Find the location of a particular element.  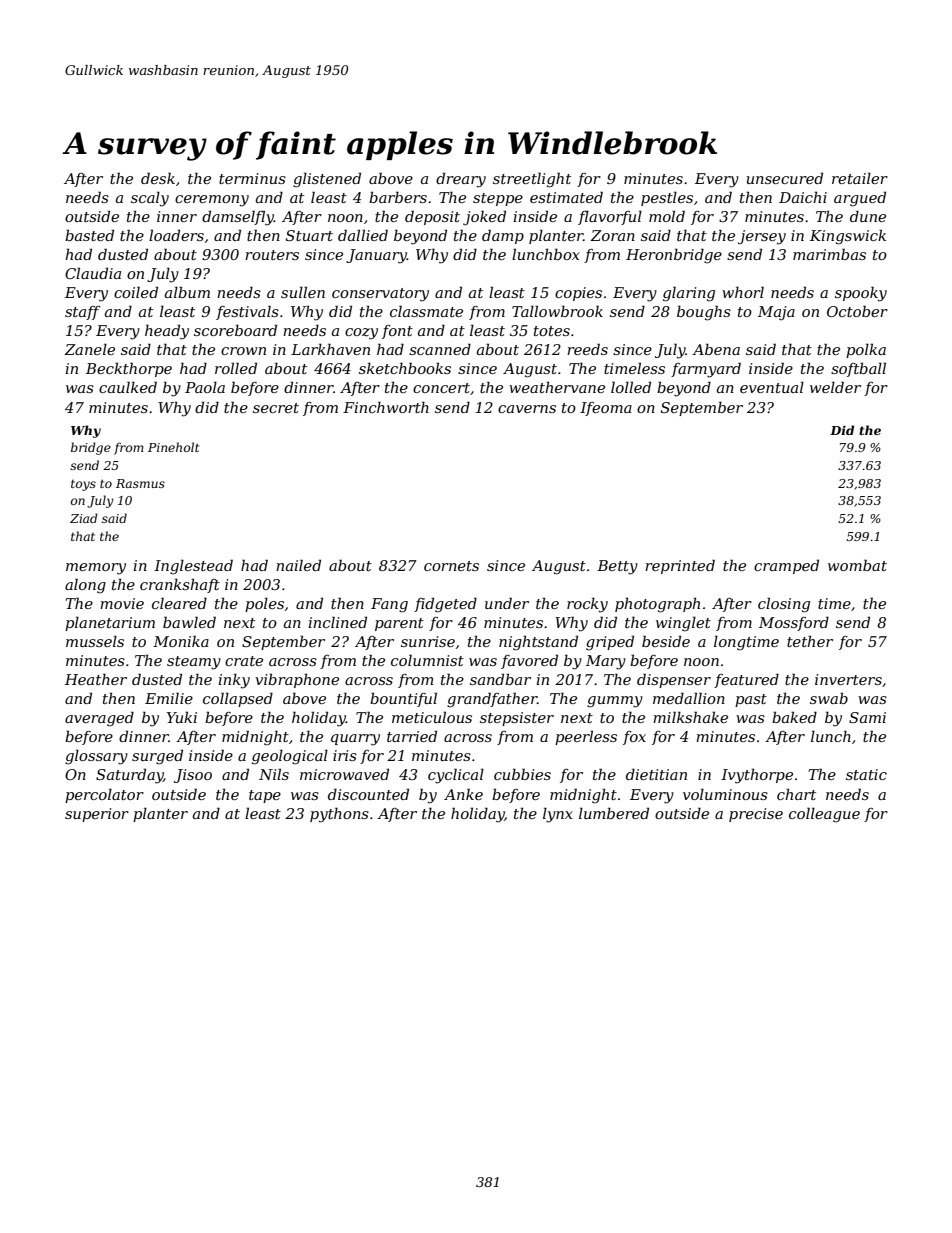

superior is located at coordinates (97, 815).
